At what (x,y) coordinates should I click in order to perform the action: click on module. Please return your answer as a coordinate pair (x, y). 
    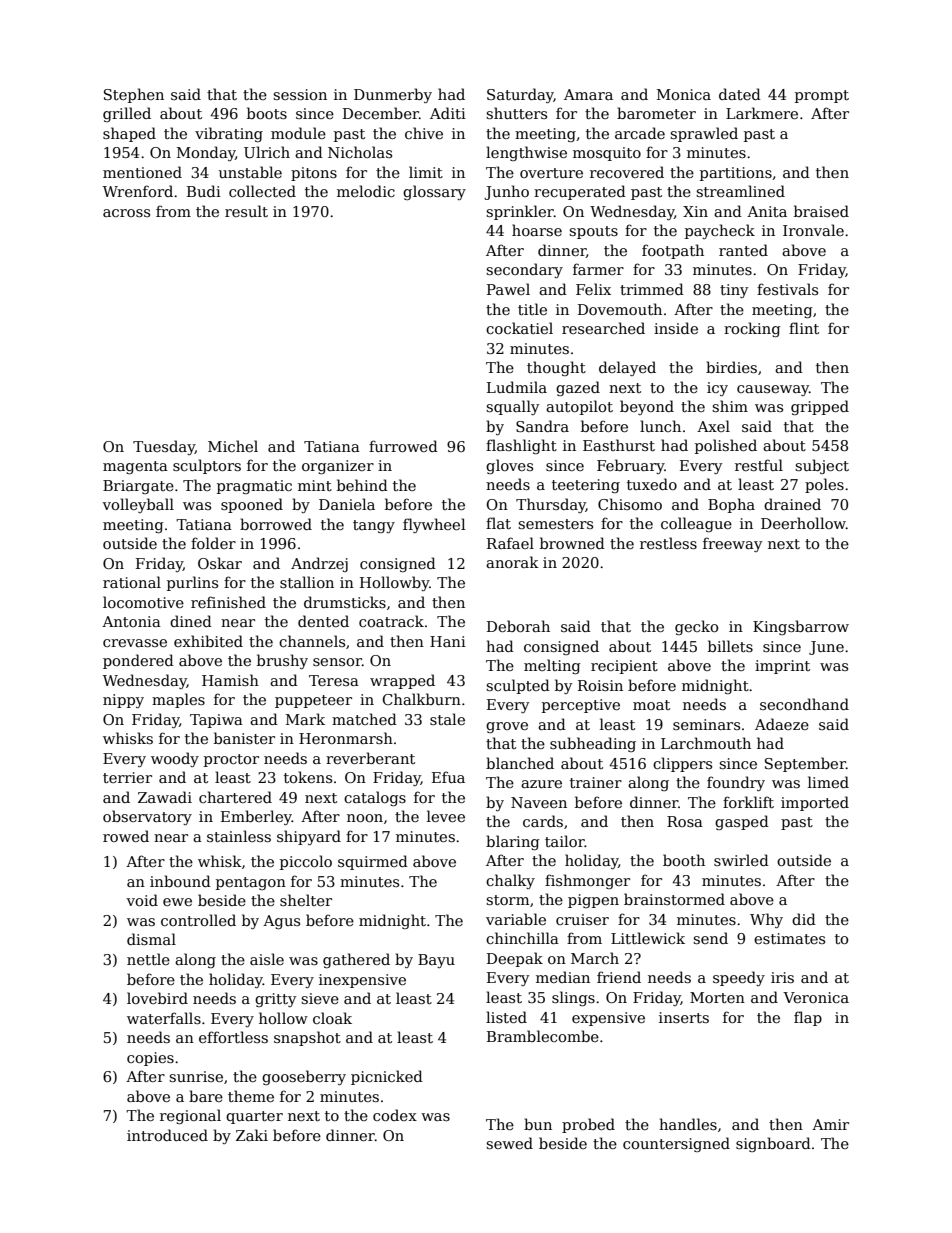
    Looking at the image, I should click on (298, 133).
